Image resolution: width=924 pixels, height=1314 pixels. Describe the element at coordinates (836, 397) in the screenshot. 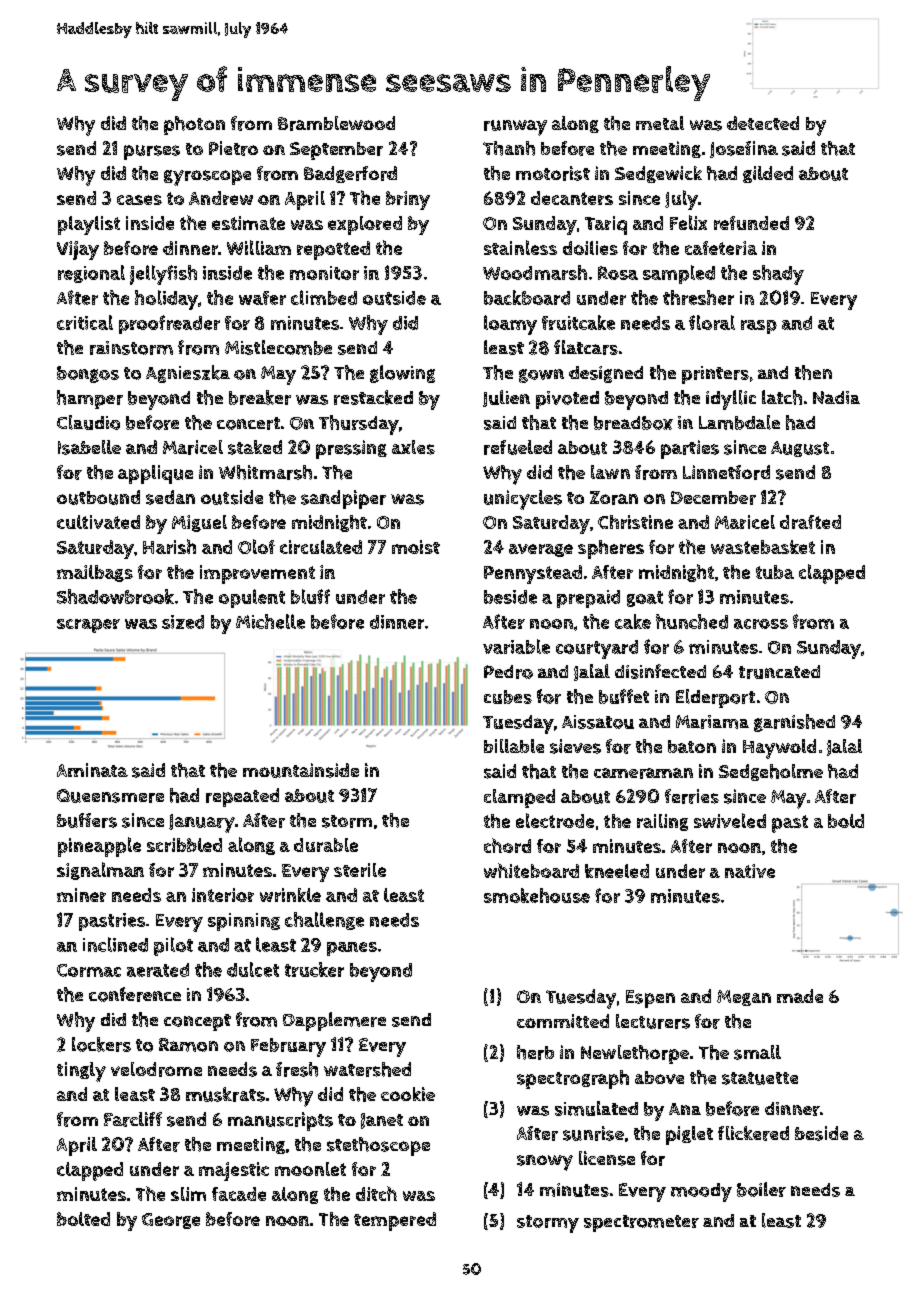

I see `Nadia` at that location.
